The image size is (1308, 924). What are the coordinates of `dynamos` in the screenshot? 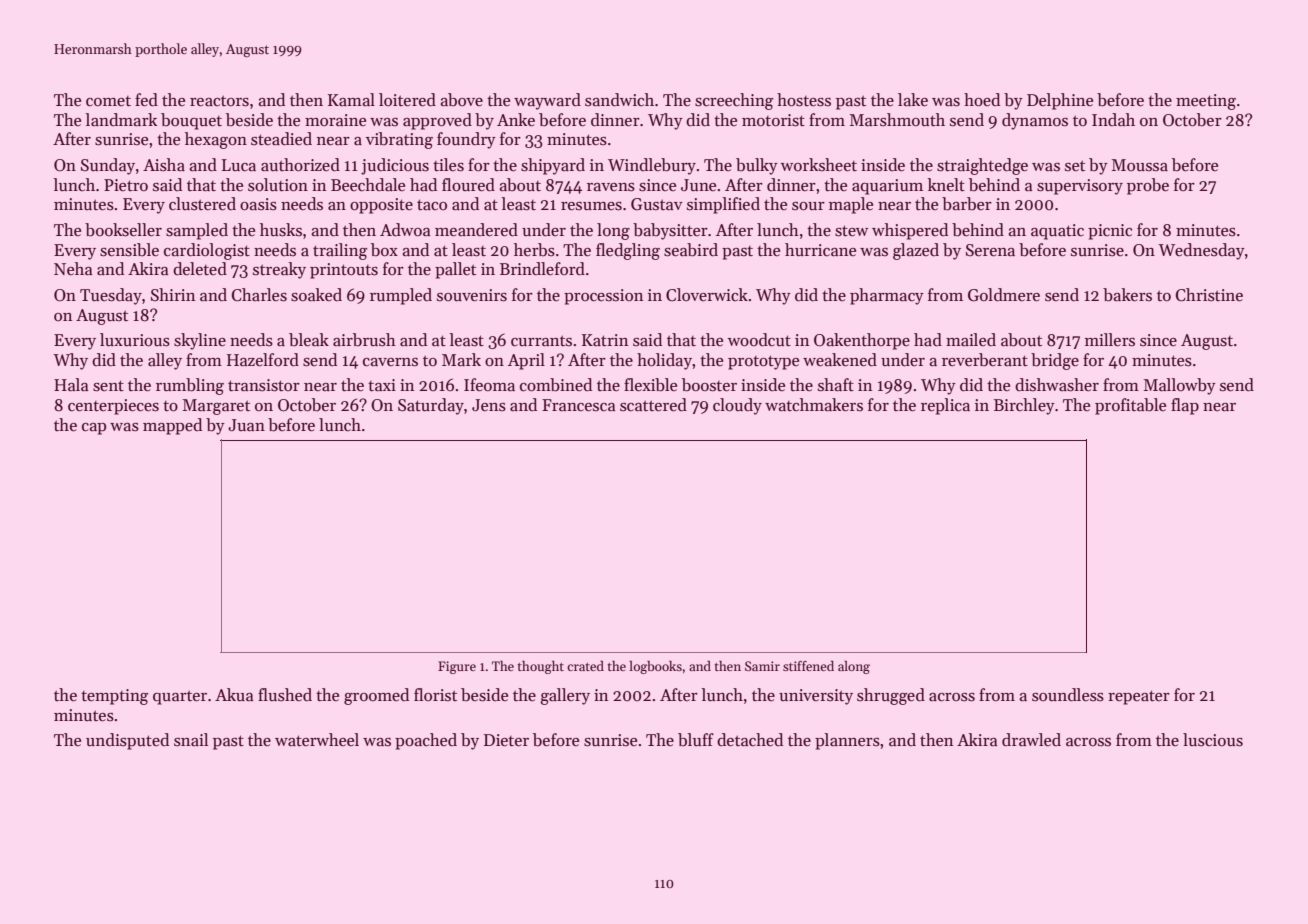 It's located at (1035, 121).
